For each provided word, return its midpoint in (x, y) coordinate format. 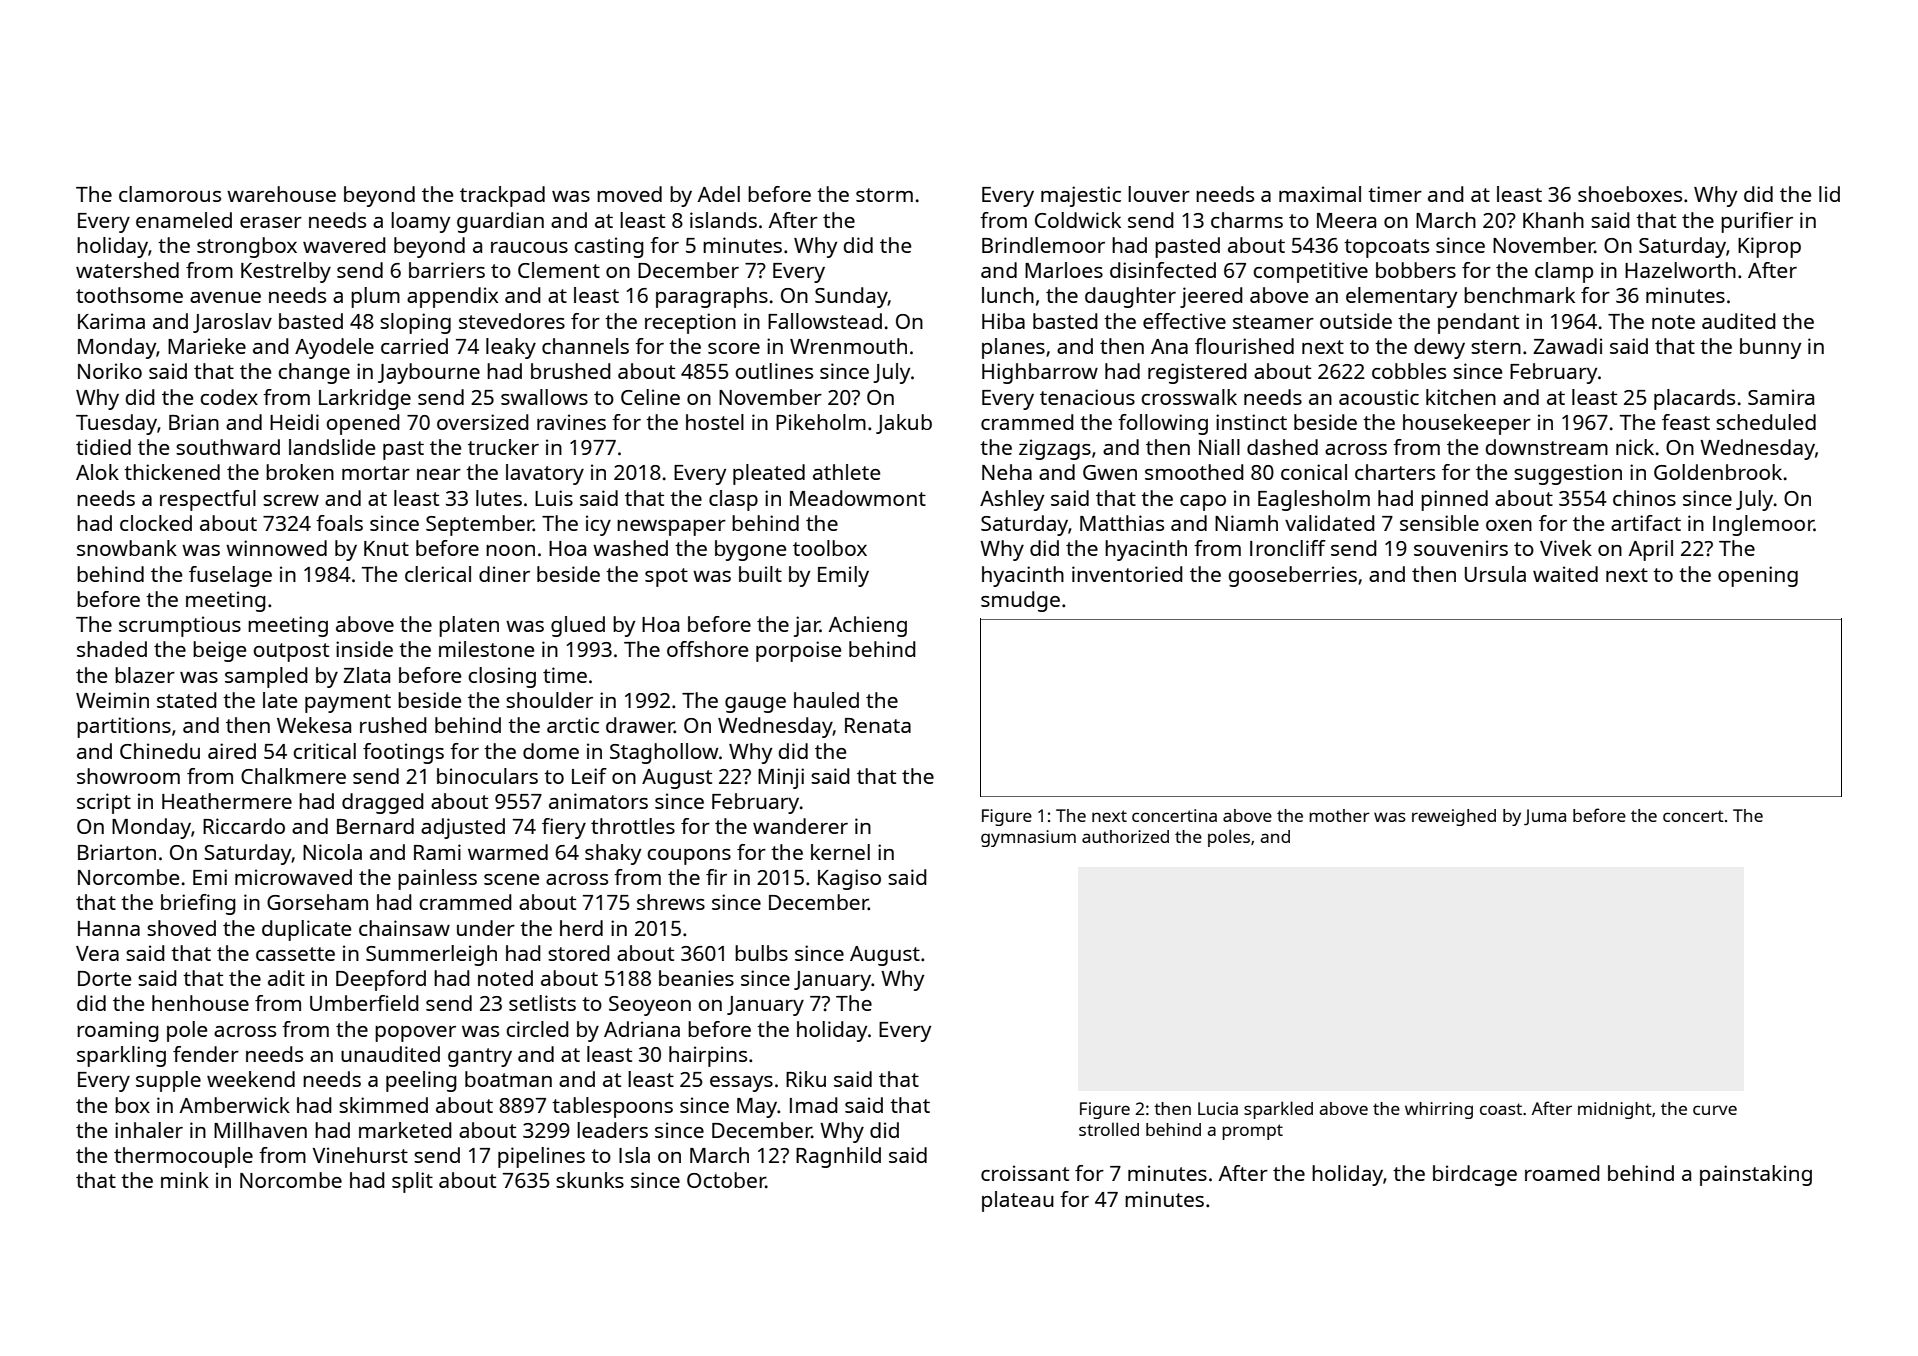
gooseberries (1293, 576)
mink (185, 1180)
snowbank (127, 548)
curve (1715, 1110)
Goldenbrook (1718, 472)
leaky (511, 348)
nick (1635, 447)
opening (1758, 576)
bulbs (761, 953)
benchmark (1519, 295)
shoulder (549, 700)
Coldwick (1078, 220)
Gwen (1110, 472)
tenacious (1087, 397)
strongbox (247, 247)
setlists (542, 1003)
